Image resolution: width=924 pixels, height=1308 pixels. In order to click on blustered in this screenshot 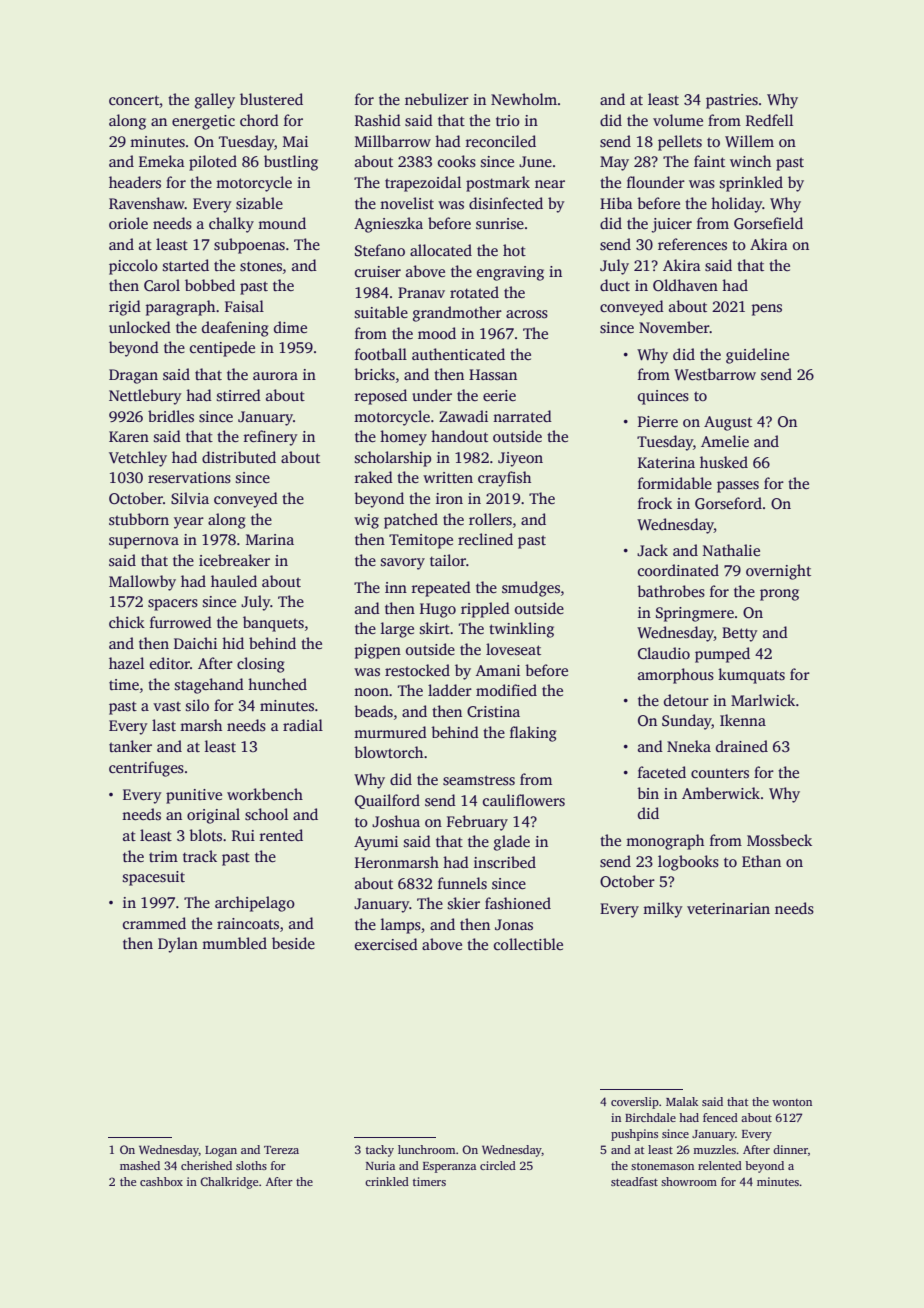, I will do `click(271, 99)`.
